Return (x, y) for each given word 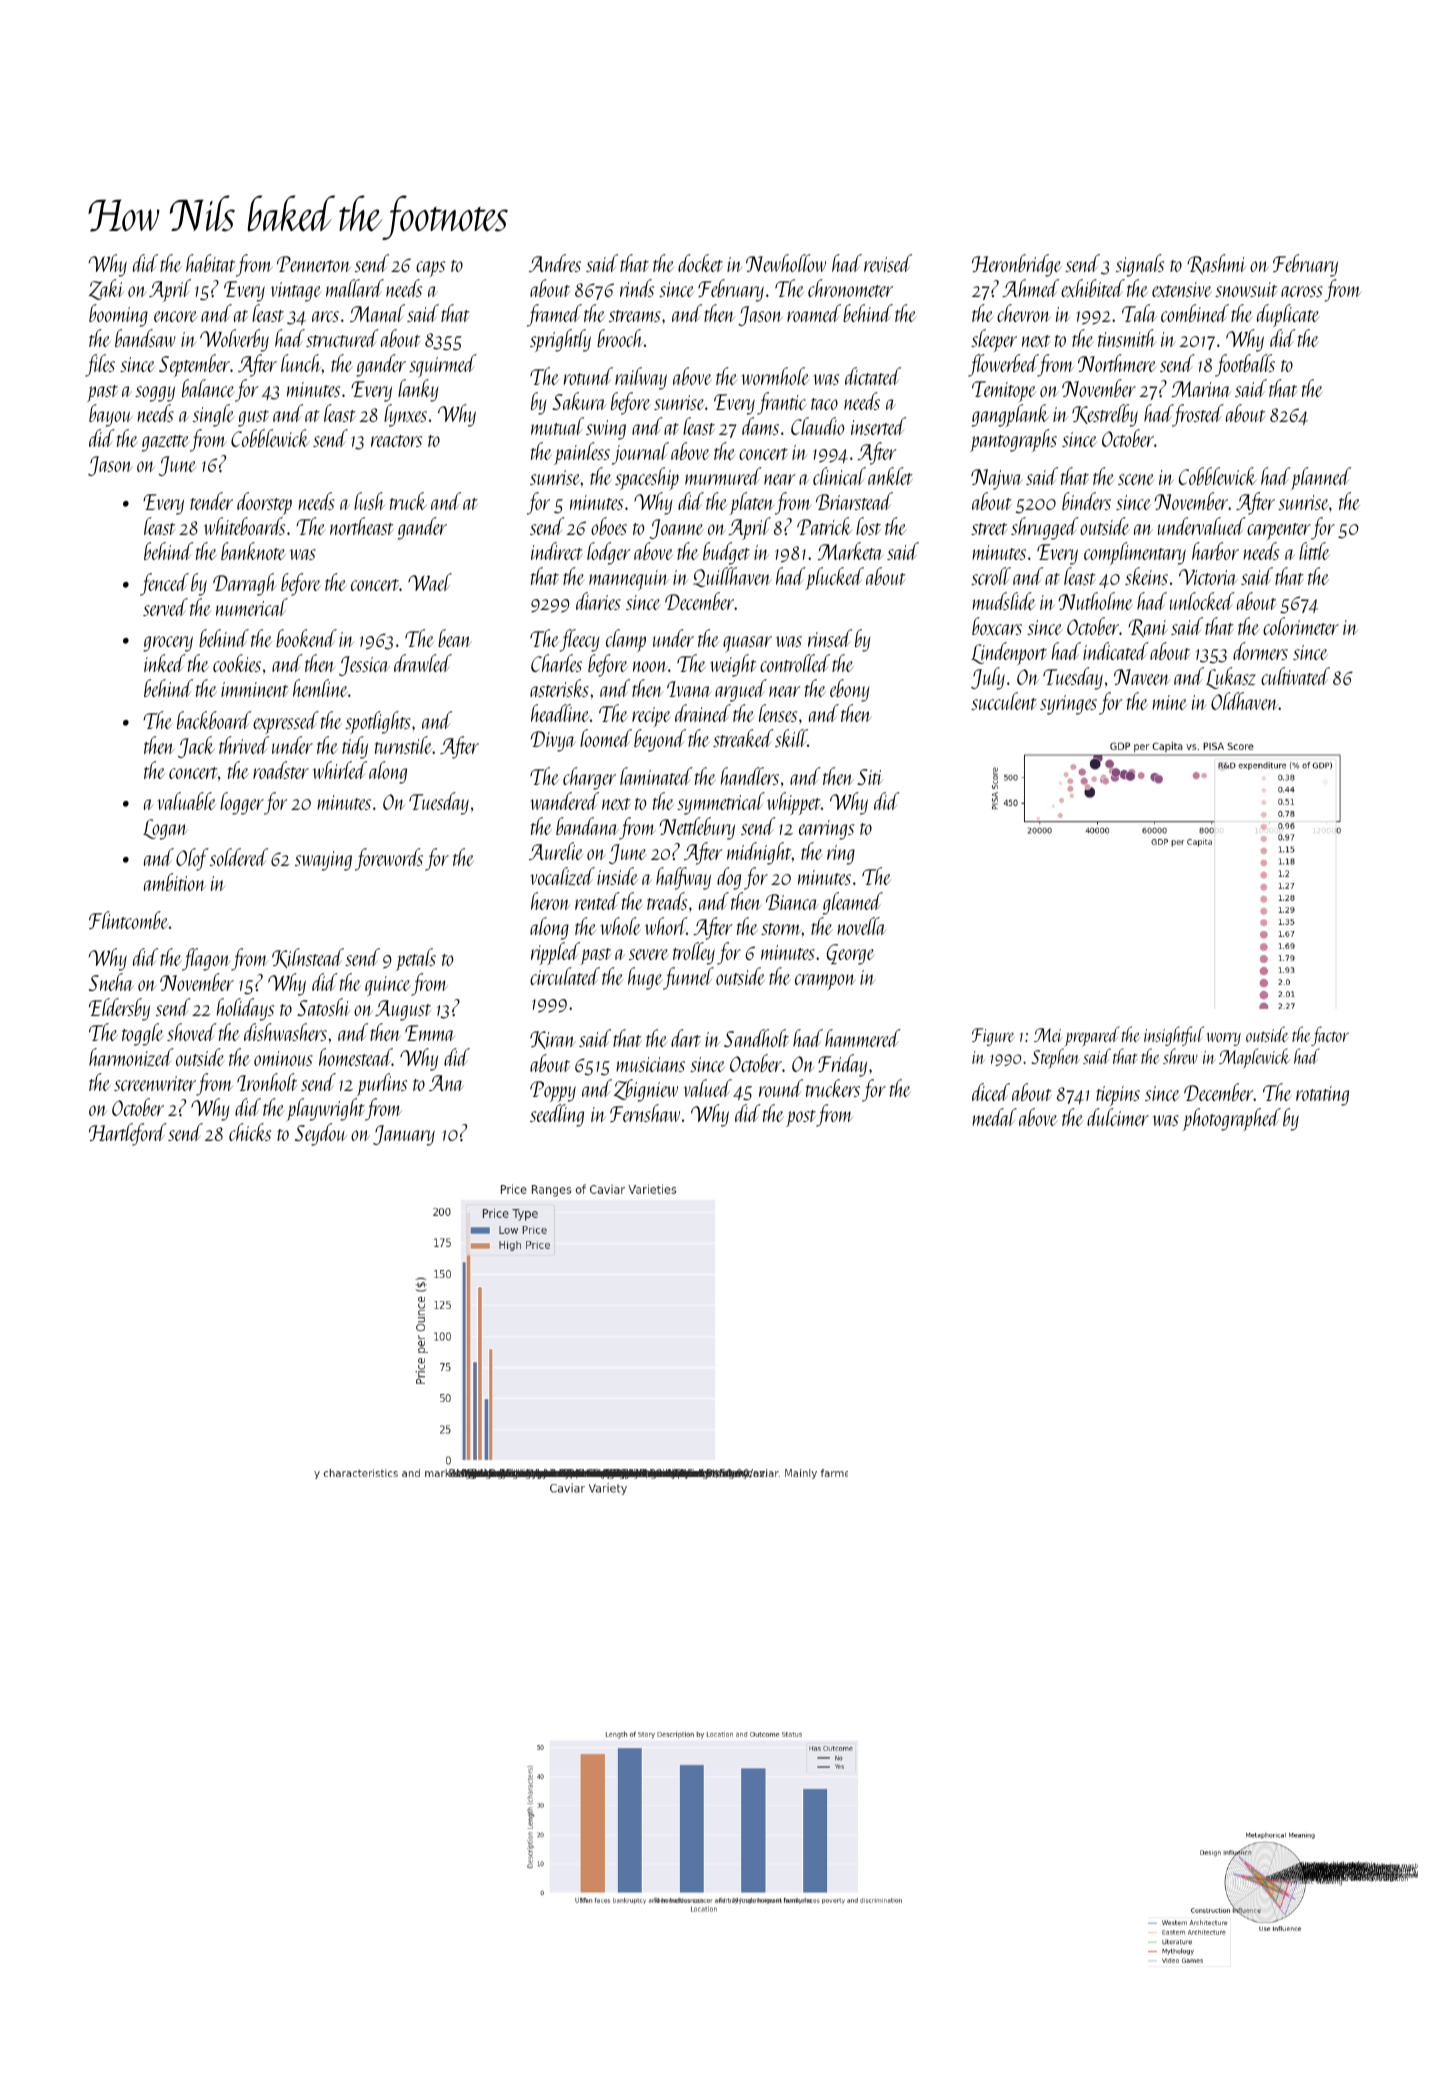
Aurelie (556, 851)
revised (888, 263)
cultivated (1295, 676)
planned (1321, 478)
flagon (206, 959)
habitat (210, 263)
